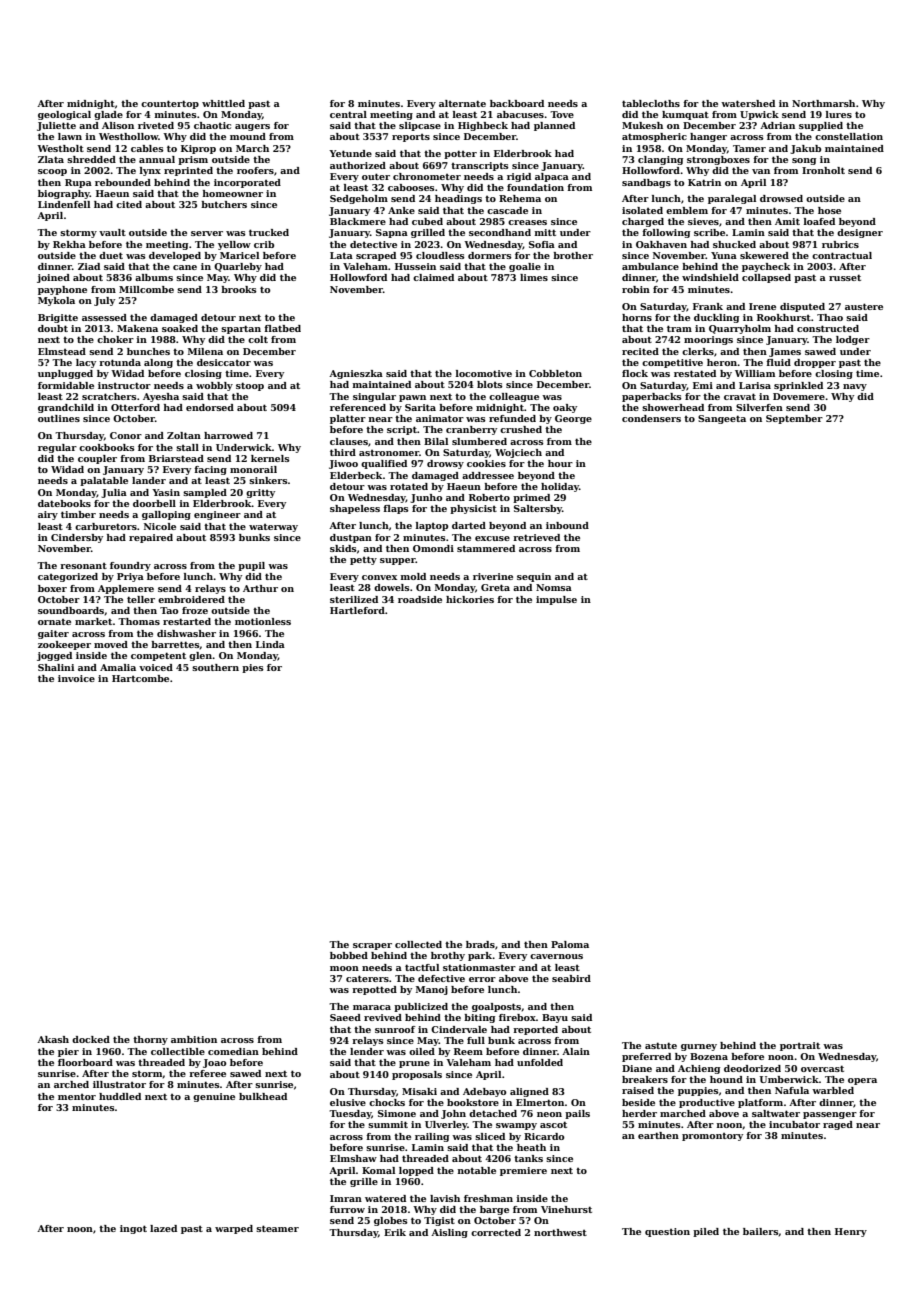  What do you see at coordinates (484, 373) in the page?
I see `locomotive` at bounding box center [484, 373].
